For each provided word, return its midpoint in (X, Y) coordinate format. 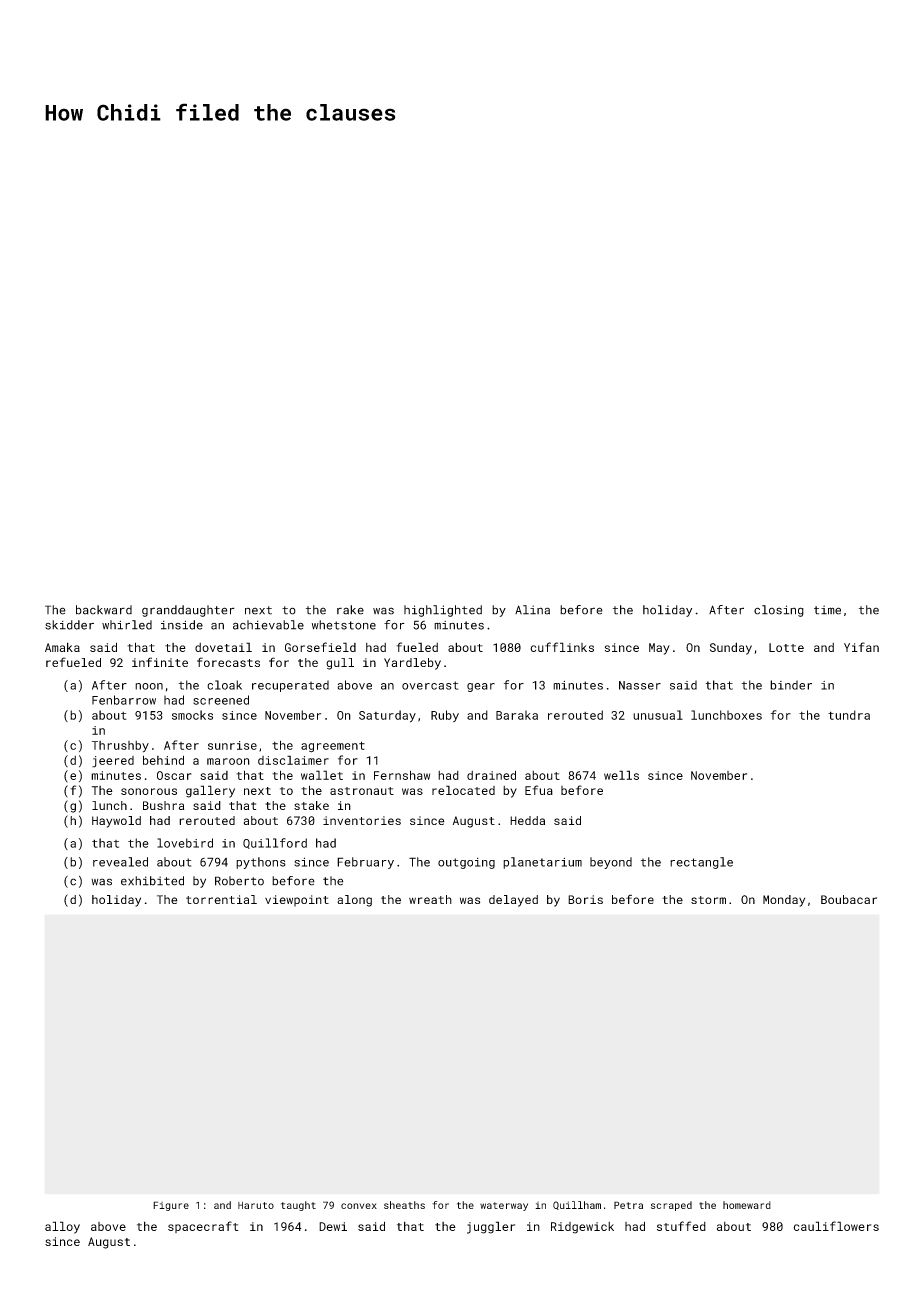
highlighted (443, 611)
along (354, 901)
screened (221, 700)
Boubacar (849, 899)
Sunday (731, 648)
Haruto (256, 1205)
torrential (221, 899)
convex (359, 1206)
